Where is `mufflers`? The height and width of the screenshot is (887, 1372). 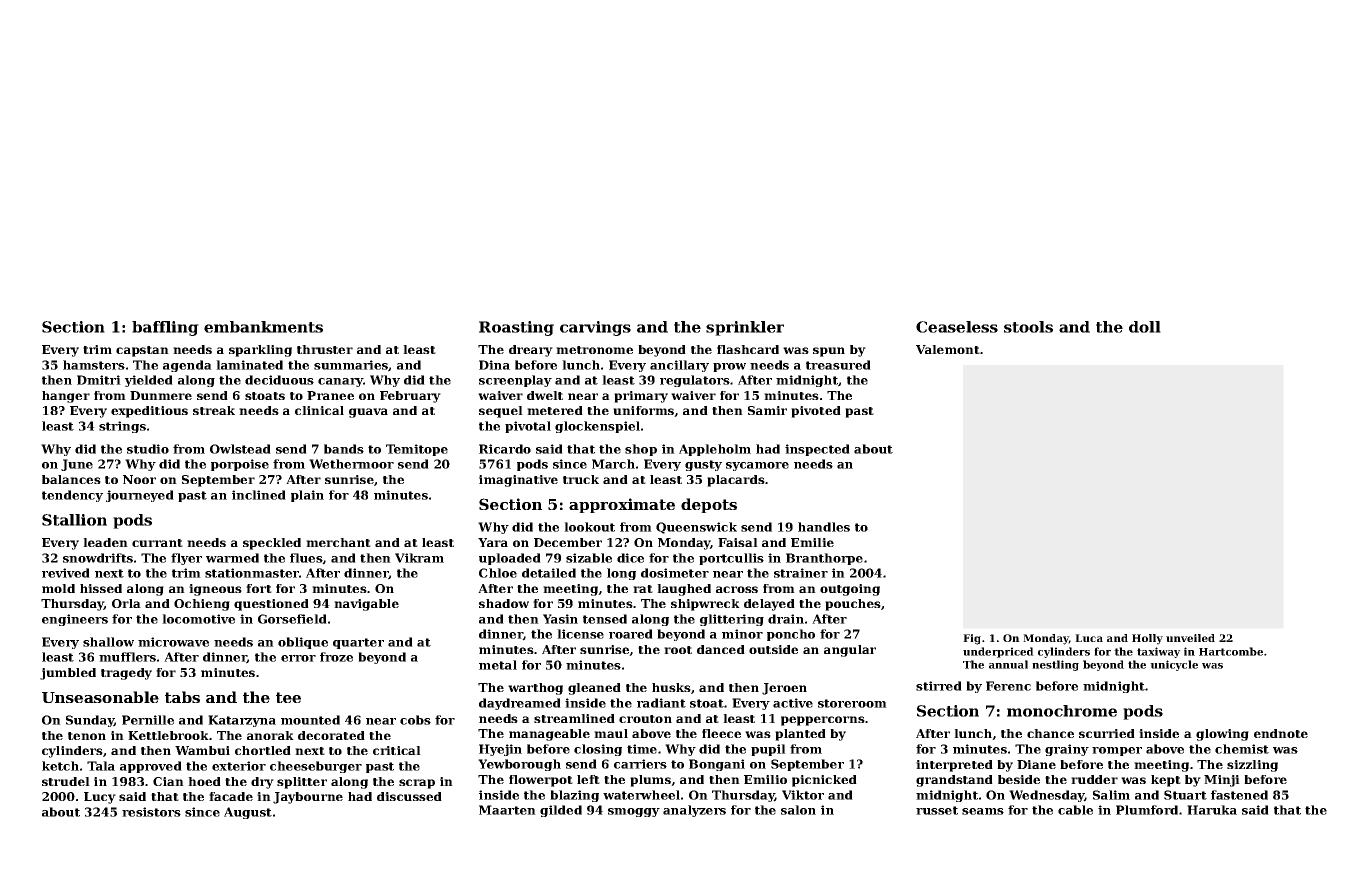
mufflers is located at coordinates (127, 657).
